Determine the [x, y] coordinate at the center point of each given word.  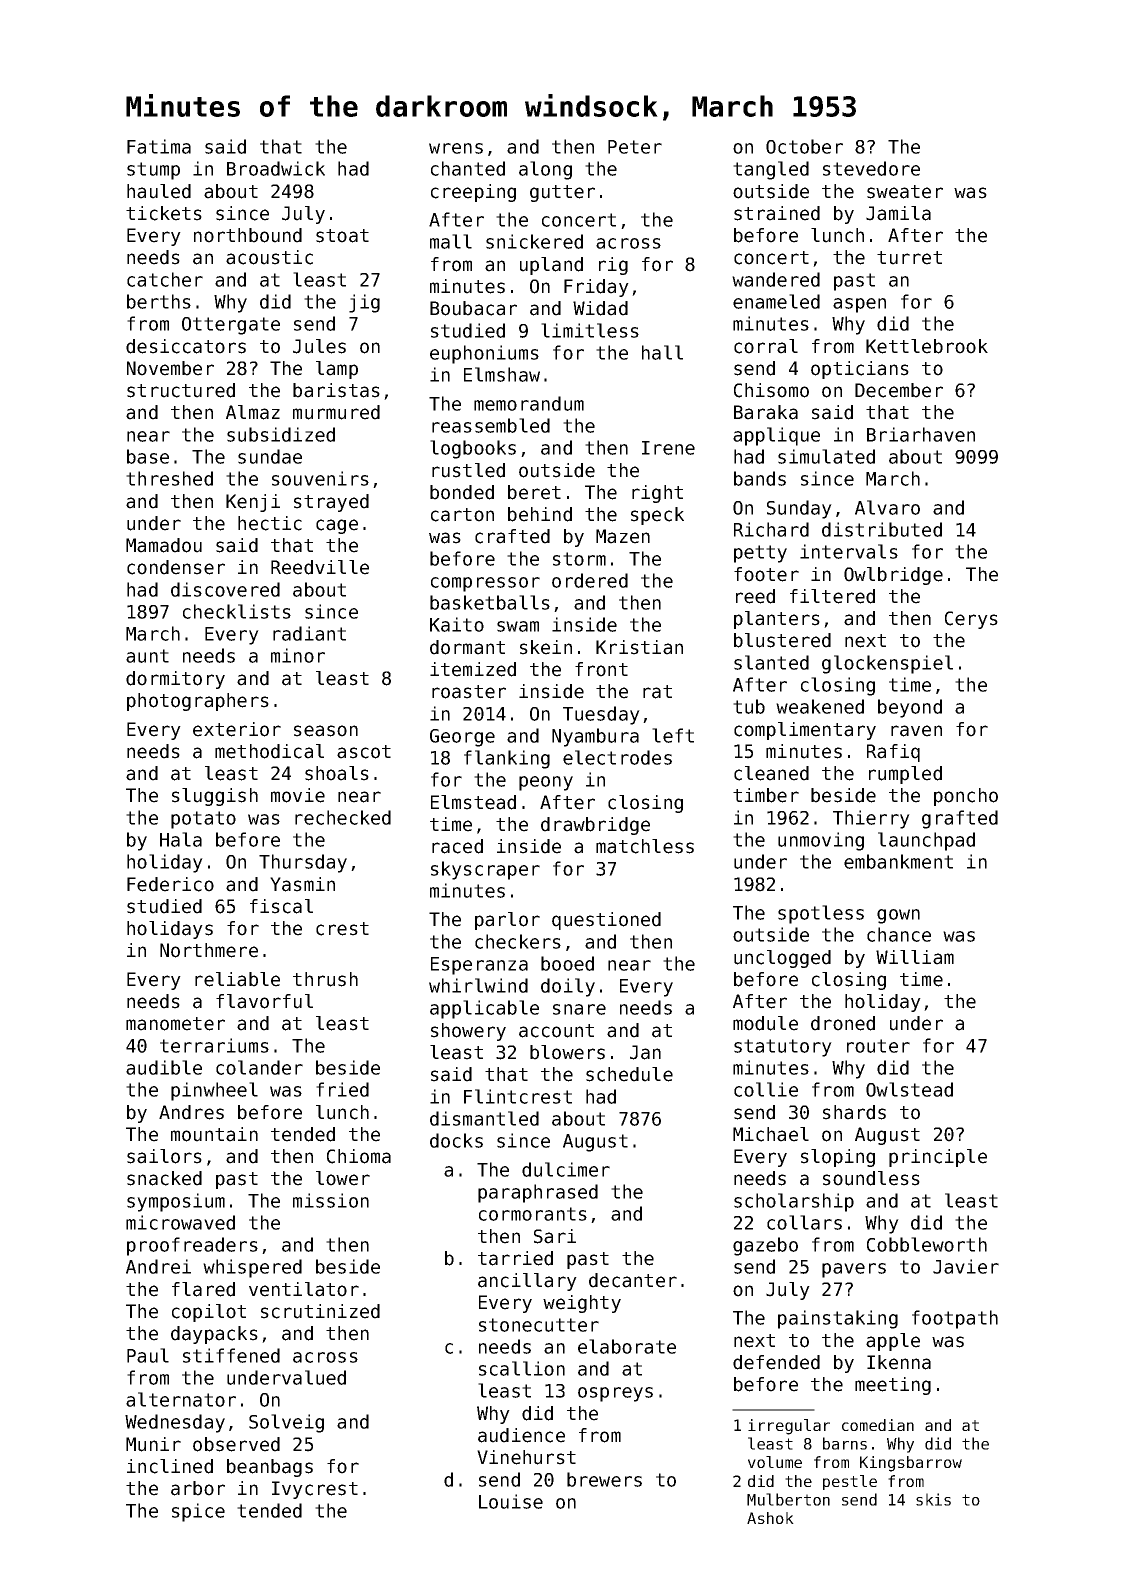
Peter [635, 147]
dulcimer [566, 1169]
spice [198, 1512]
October [804, 146]
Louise [511, 1501]
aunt [147, 656]
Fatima [159, 146]
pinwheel [214, 1091]
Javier [966, 1266]
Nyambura [595, 737]
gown [898, 916]
